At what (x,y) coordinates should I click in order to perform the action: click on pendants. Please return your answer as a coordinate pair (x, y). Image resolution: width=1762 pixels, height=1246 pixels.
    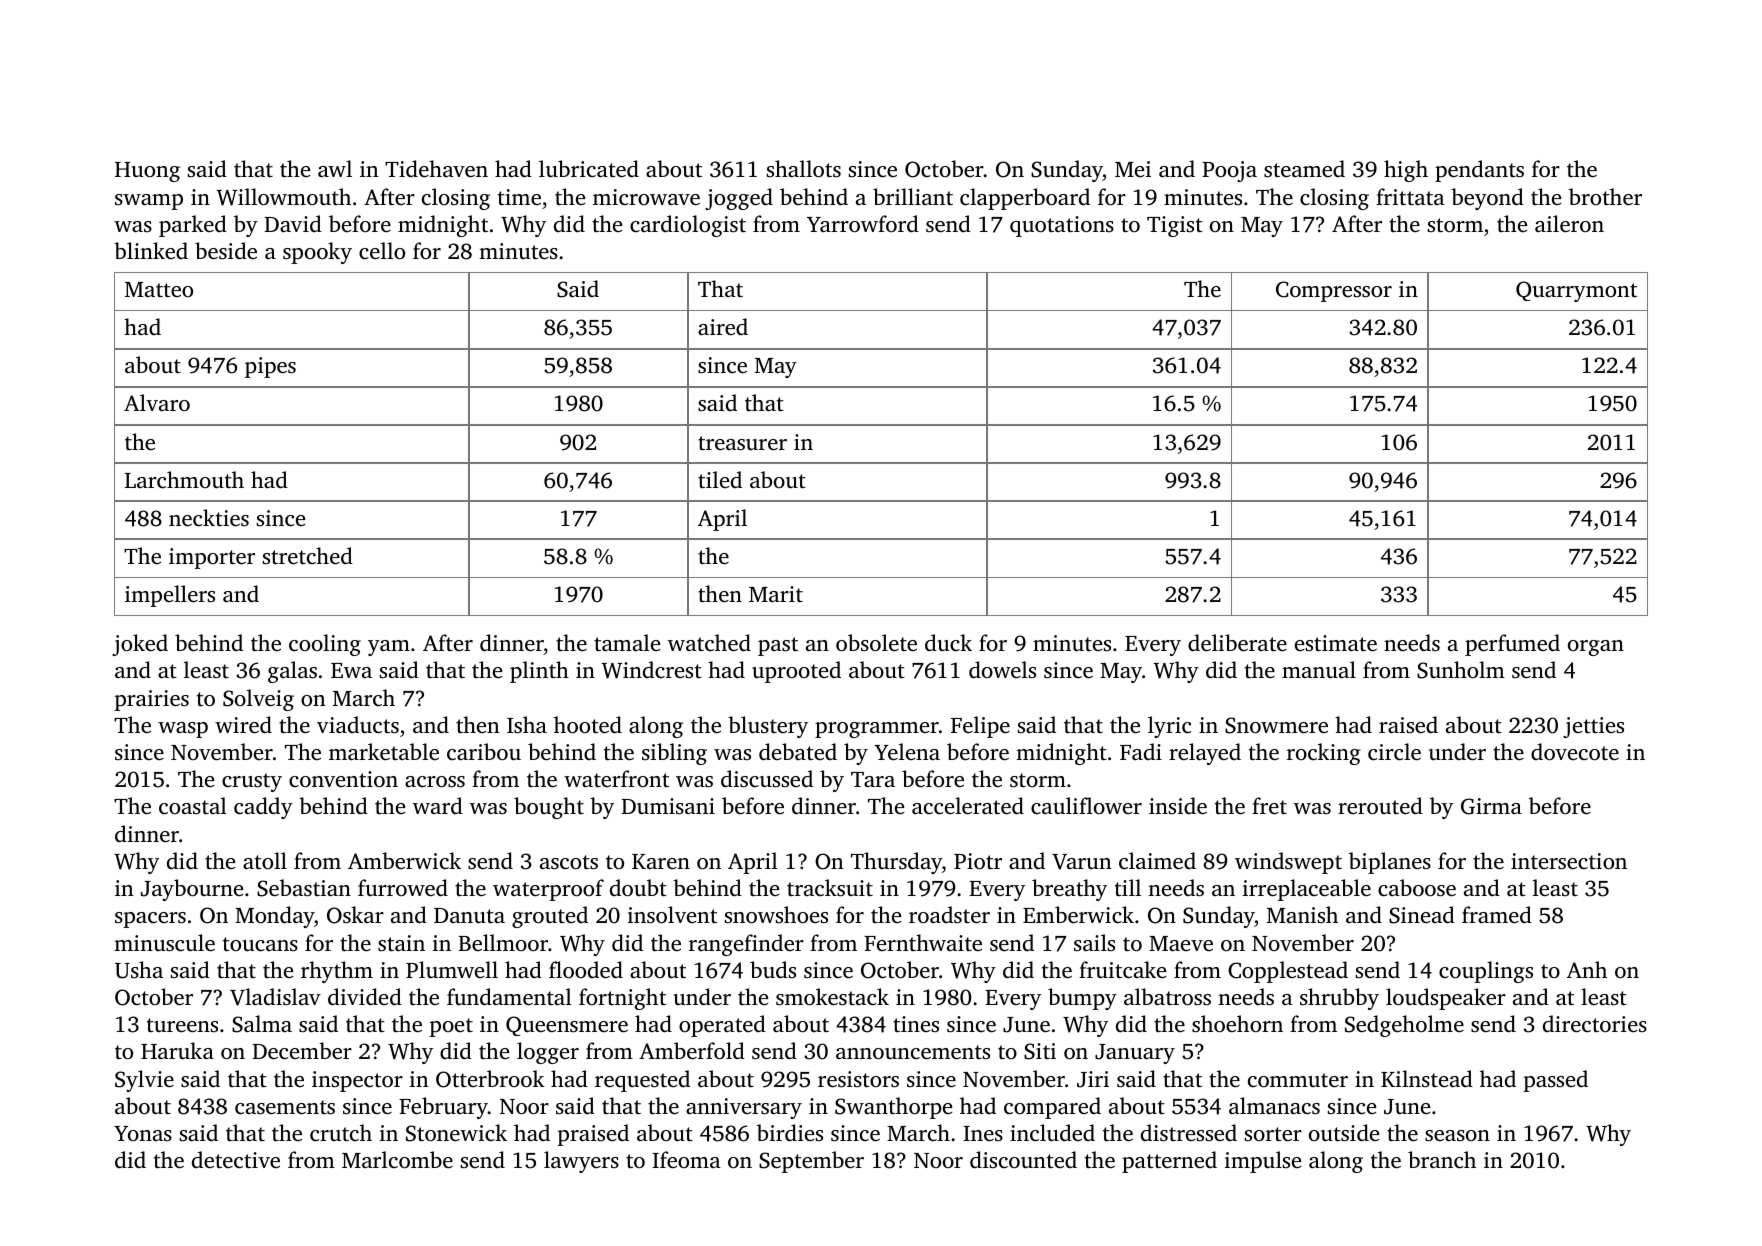
    Looking at the image, I should click on (1479, 171).
